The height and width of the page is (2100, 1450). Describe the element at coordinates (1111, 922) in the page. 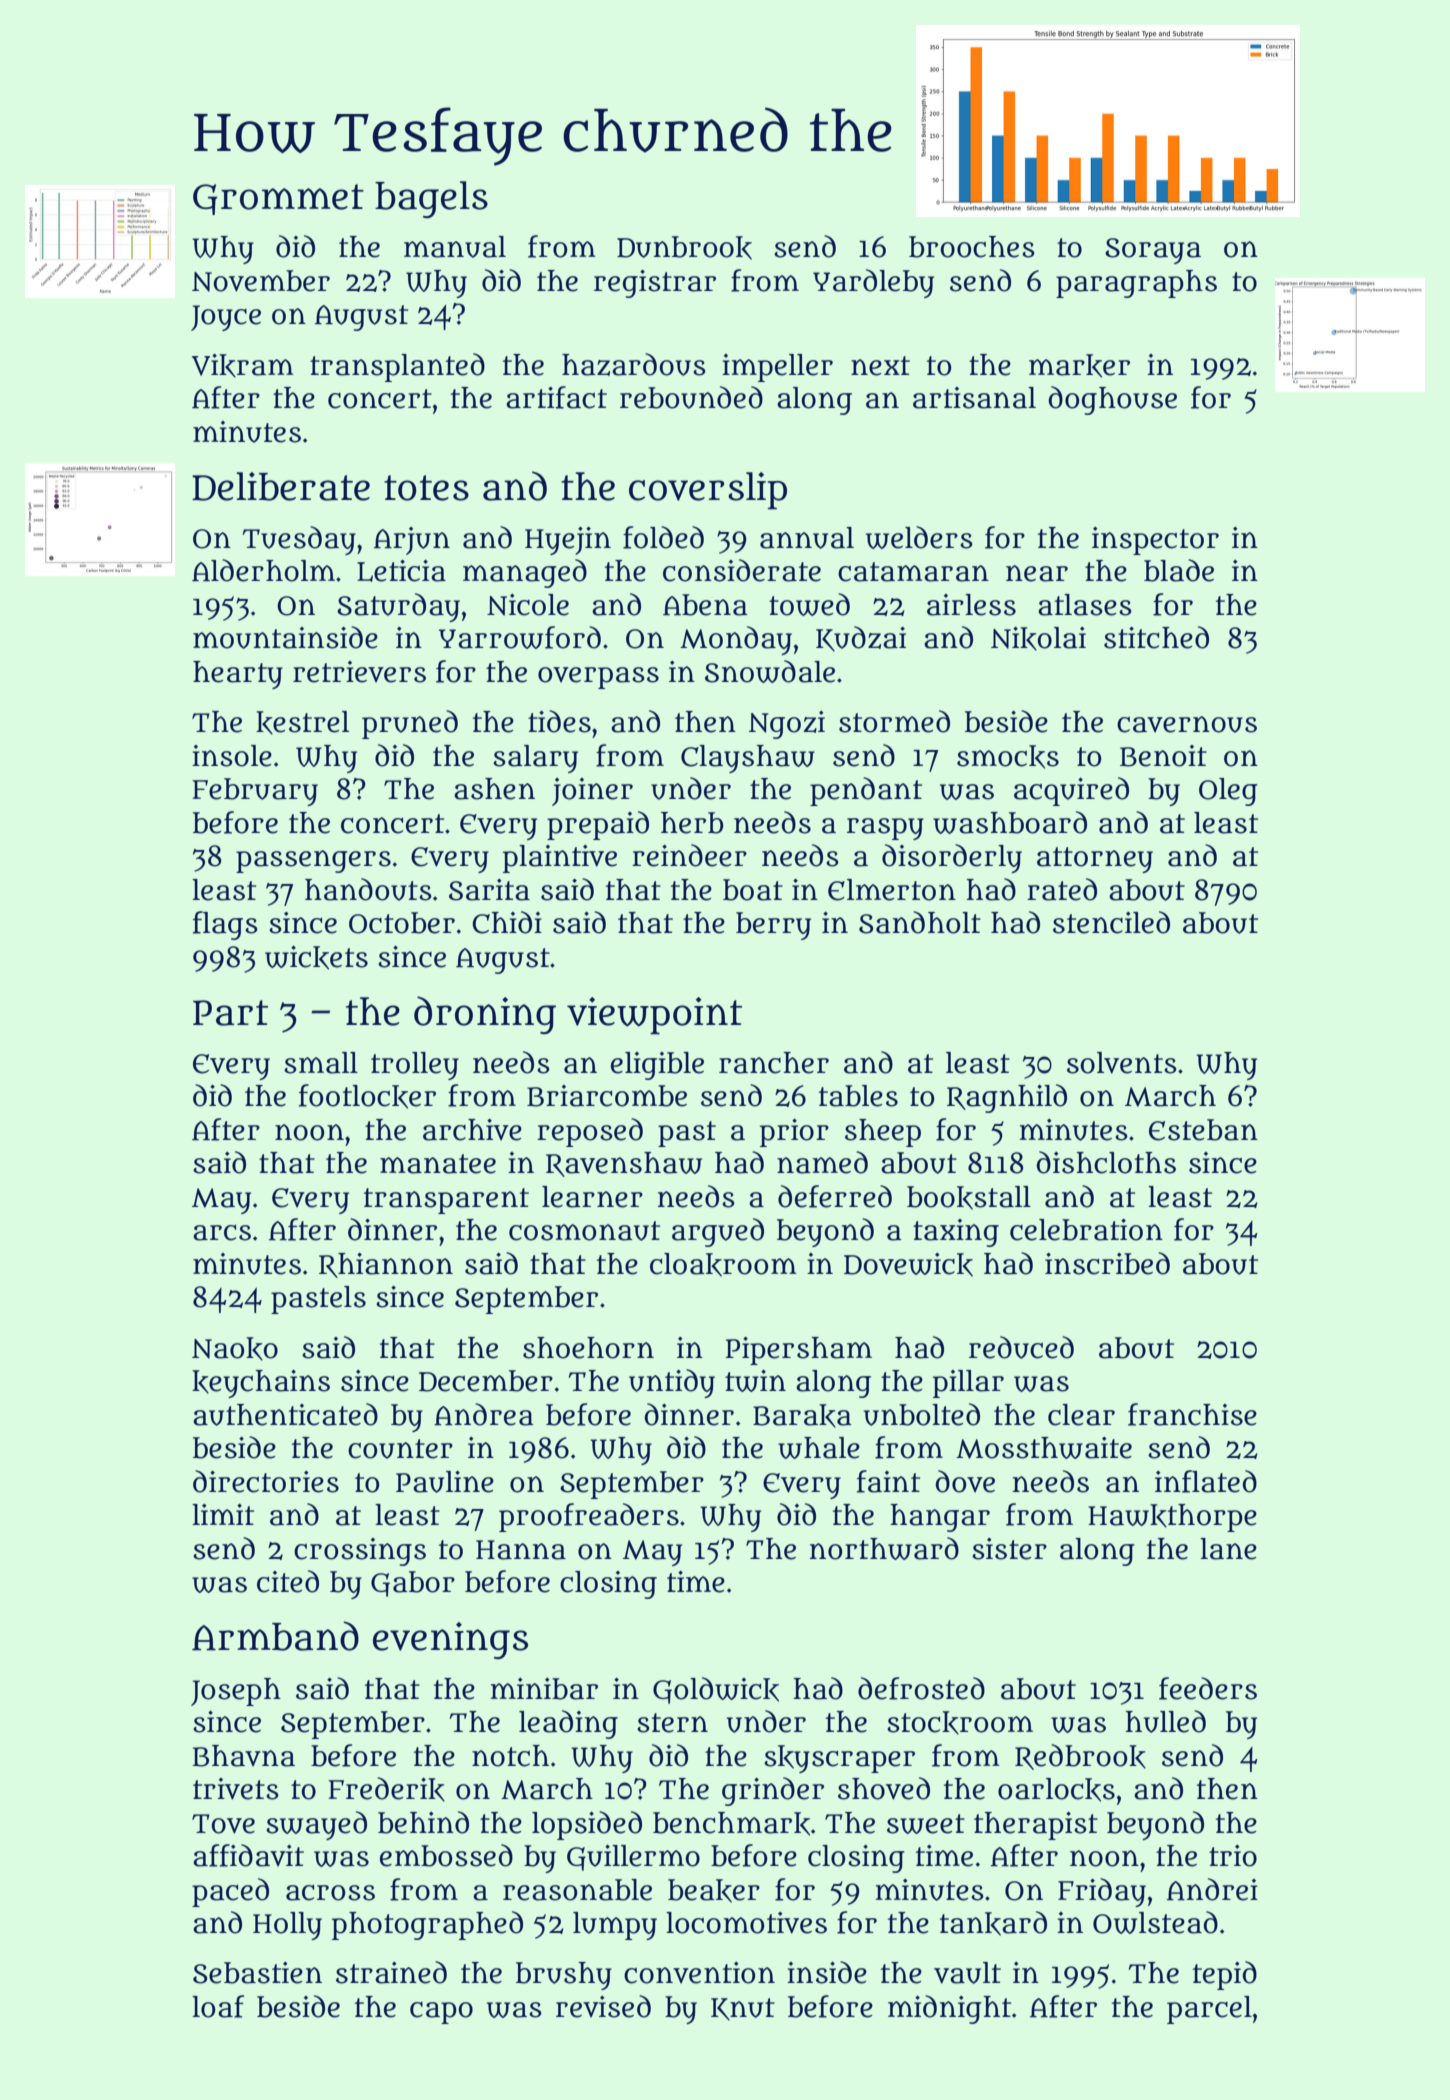

I see `stenciled` at that location.
